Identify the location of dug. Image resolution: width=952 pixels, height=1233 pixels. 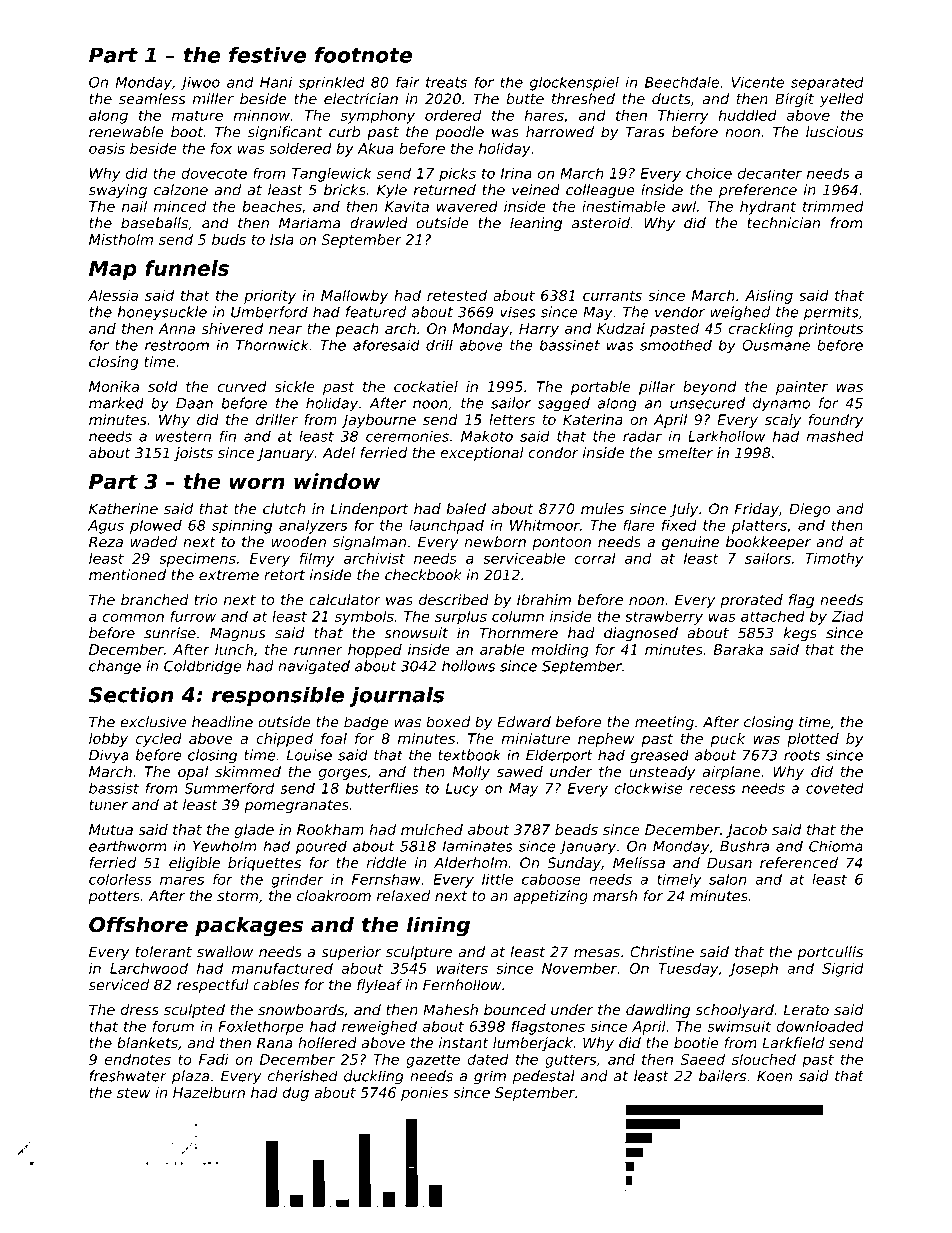
(296, 1094).
